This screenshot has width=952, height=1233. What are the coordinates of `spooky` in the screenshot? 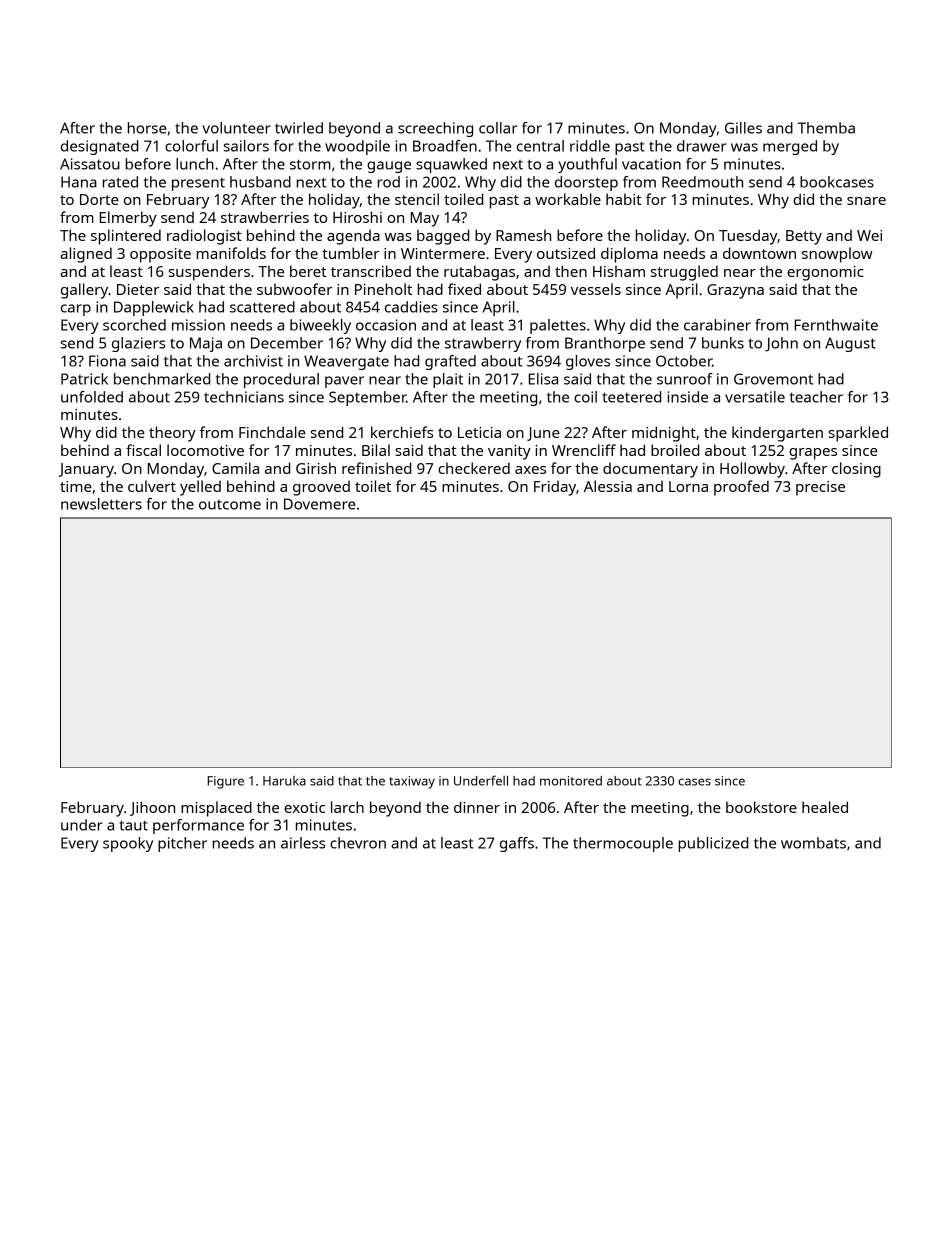 It's located at (128, 844).
